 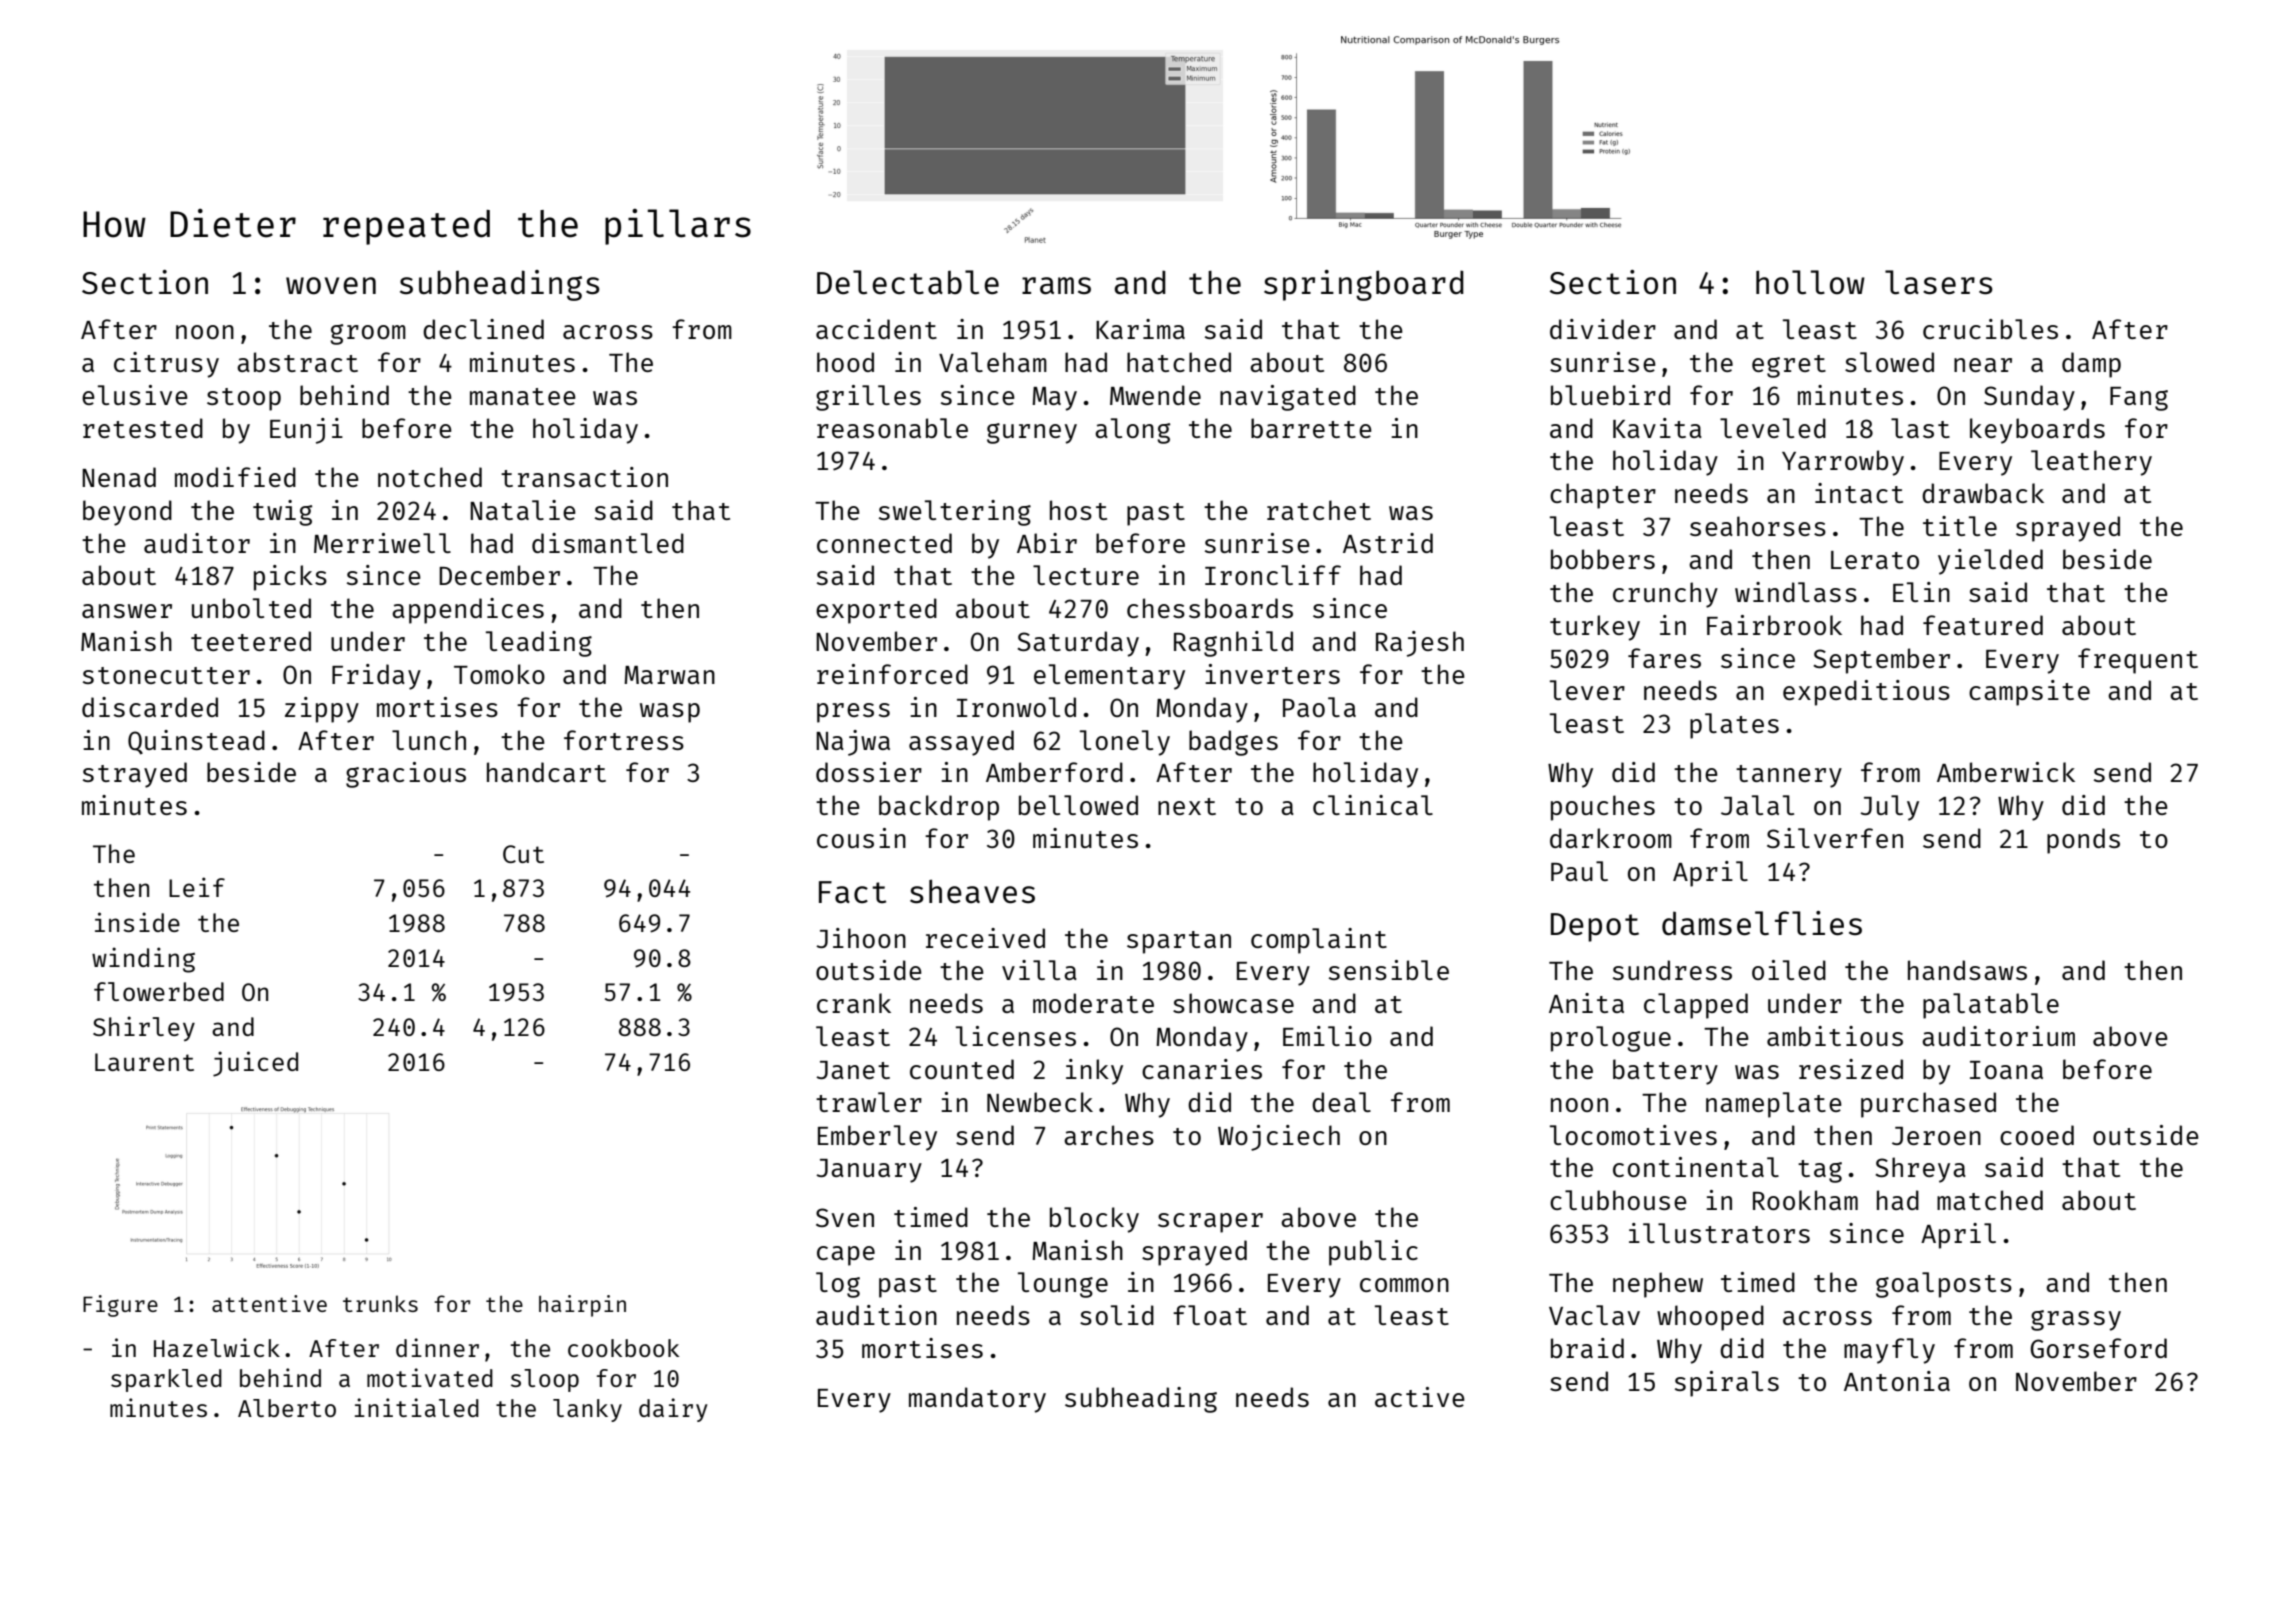 What do you see at coordinates (582, 1306) in the document?
I see `hairpin` at bounding box center [582, 1306].
